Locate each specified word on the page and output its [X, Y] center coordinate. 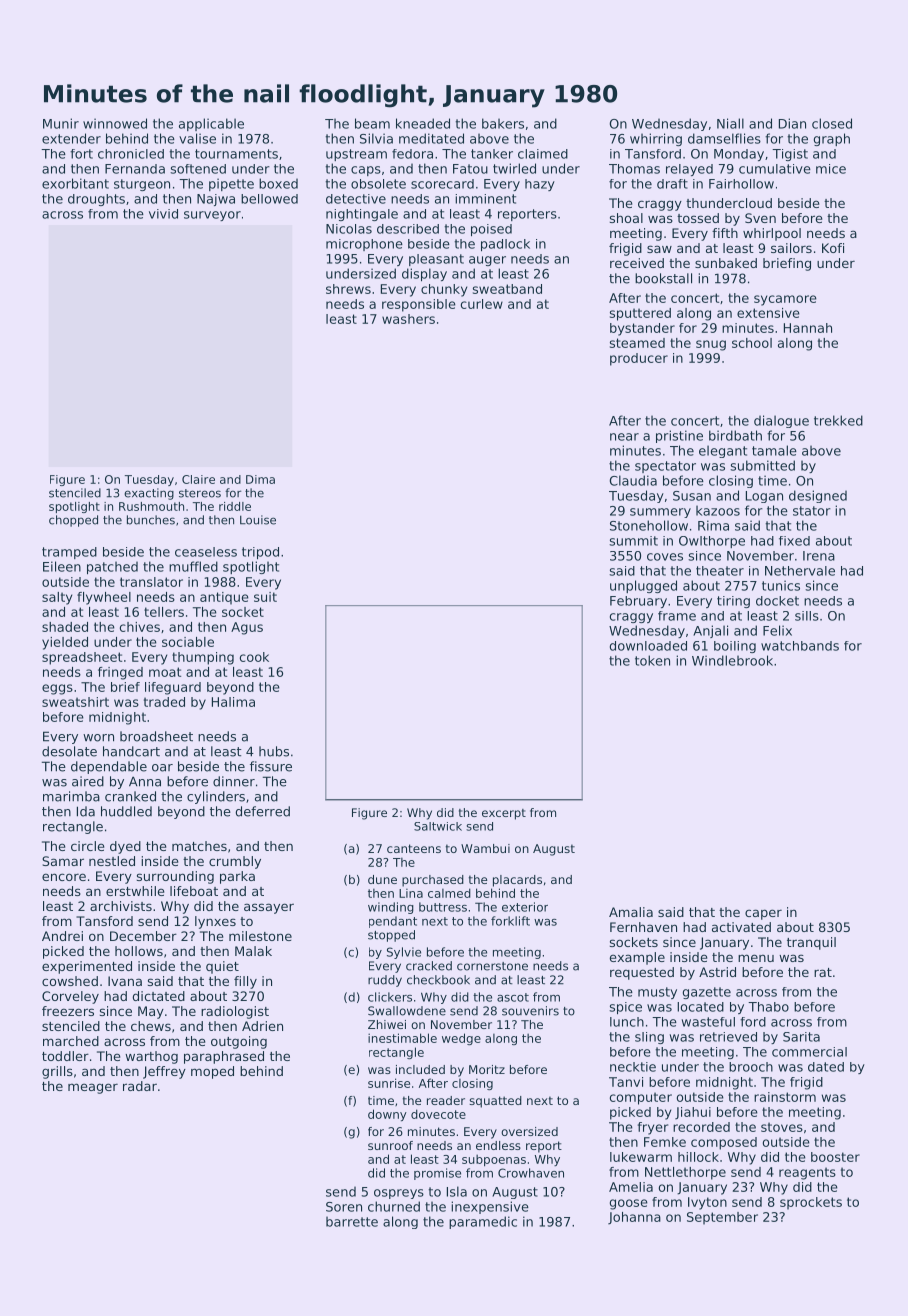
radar [140, 1086]
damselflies [724, 138]
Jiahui [693, 1113]
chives [140, 627]
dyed [125, 847]
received [637, 263]
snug [711, 345]
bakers [503, 123]
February [638, 602]
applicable [211, 124]
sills [807, 616]
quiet [222, 967]
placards [517, 881]
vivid [163, 214]
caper [763, 914]
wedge [461, 1039]
